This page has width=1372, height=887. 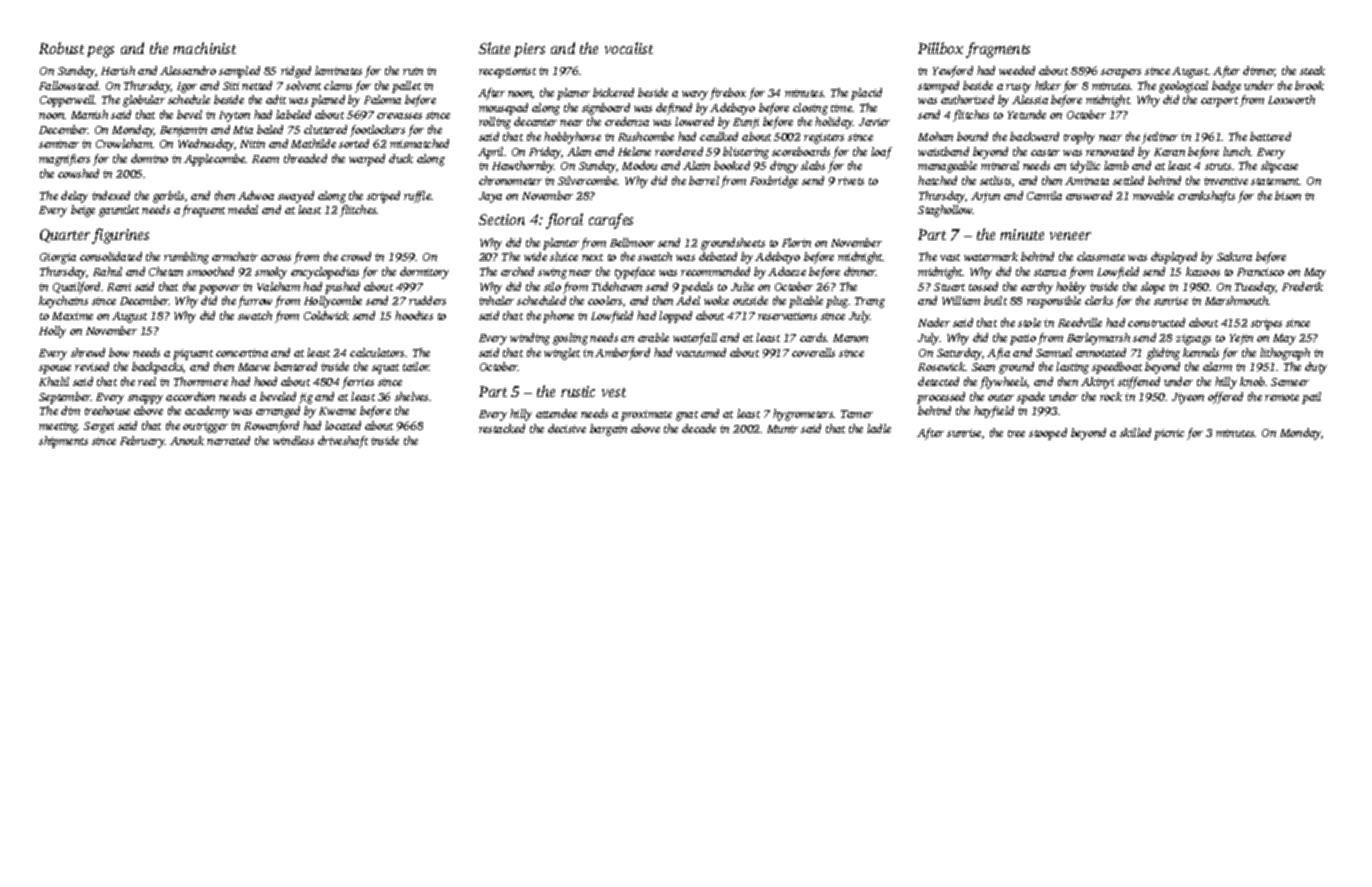 What do you see at coordinates (578, 391) in the page?
I see `rustic` at bounding box center [578, 391].
